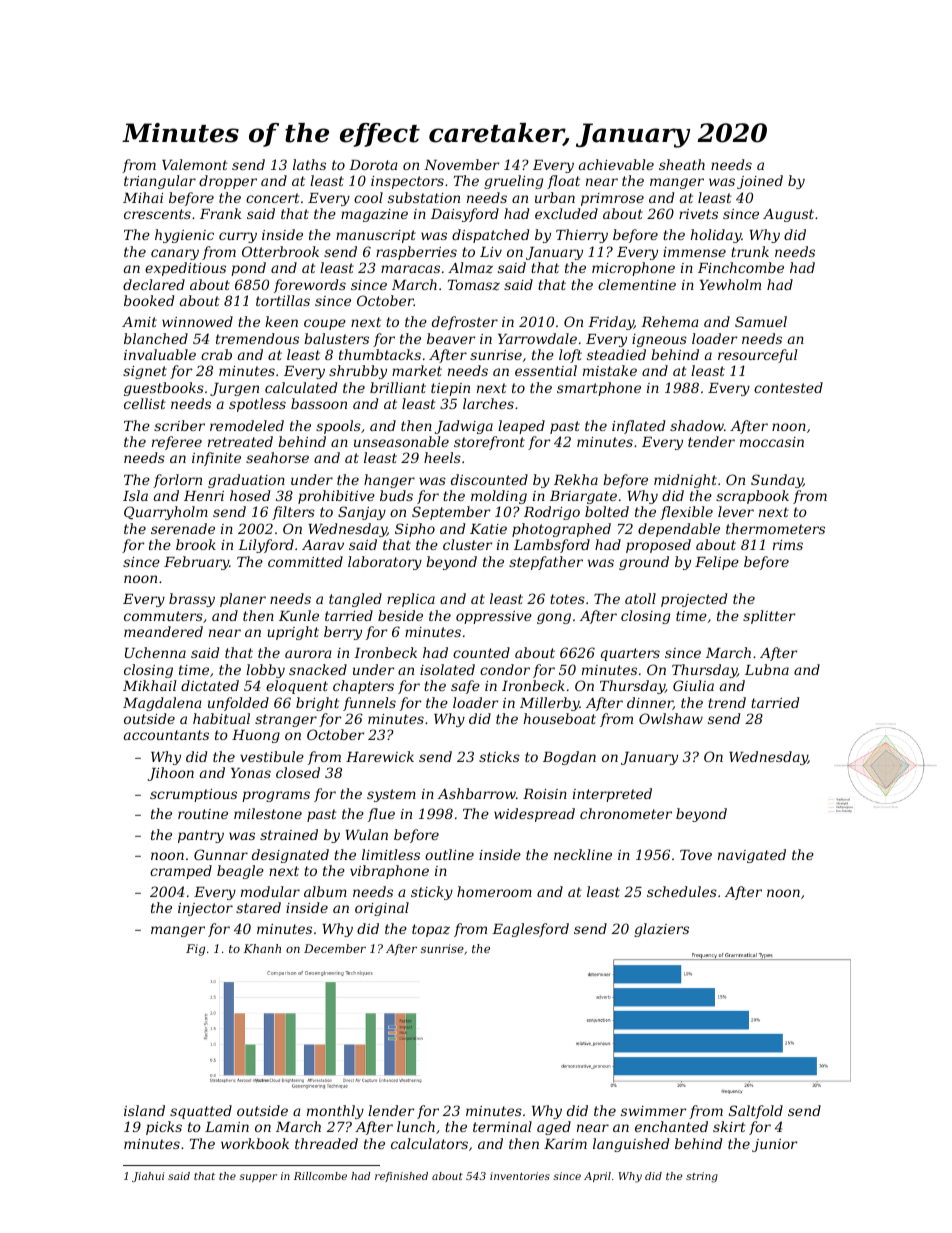 The width and height of the document is (952, 1233). What do you see at coordinates (661, 930) in the document?
I see `glaziers` at bounding box center [661, 930].
